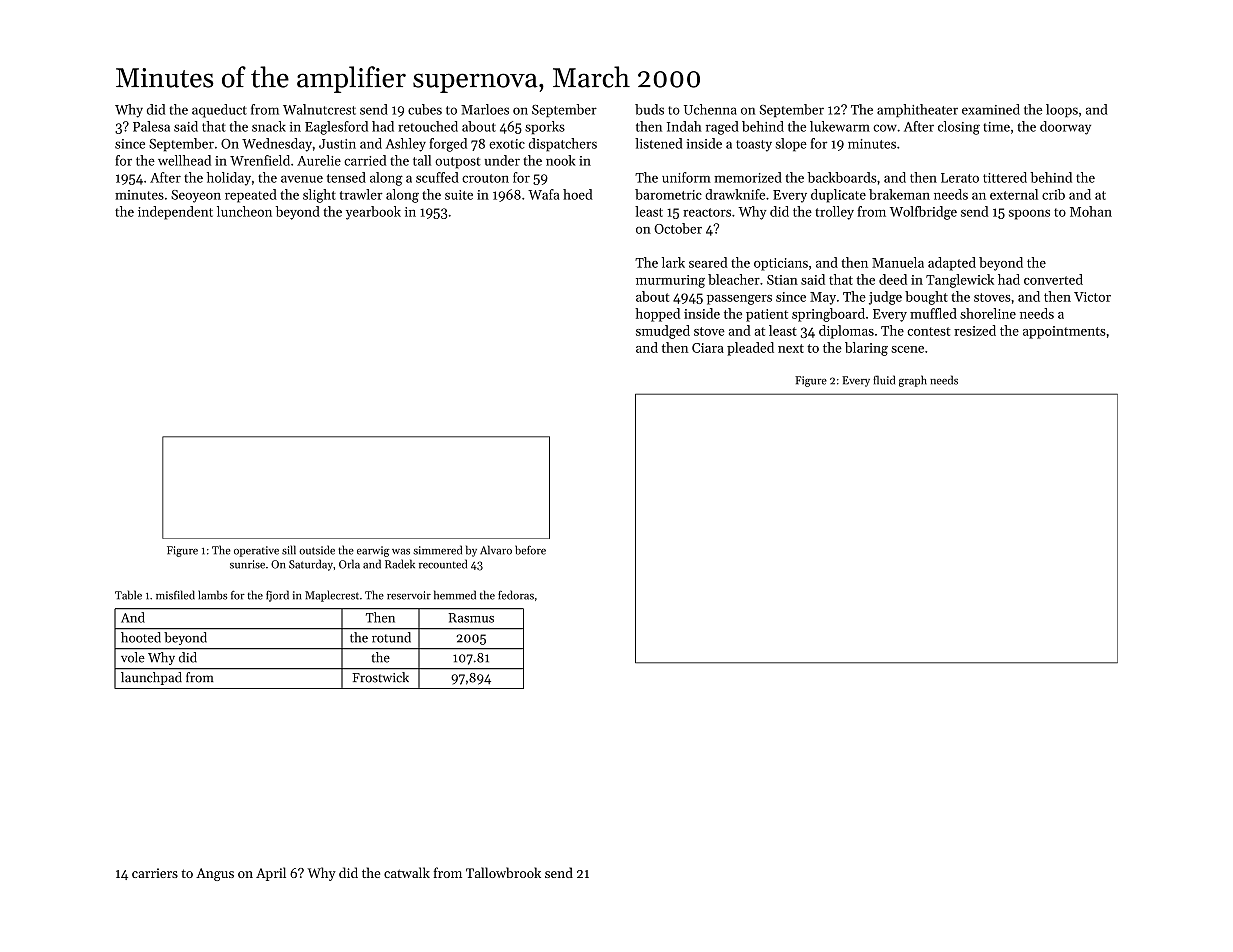 Image resolution: width=1233 pixels, height=952 pixels. Describe the element at coordinates (407, 872) in the page. I see `catwalk` at that location.
